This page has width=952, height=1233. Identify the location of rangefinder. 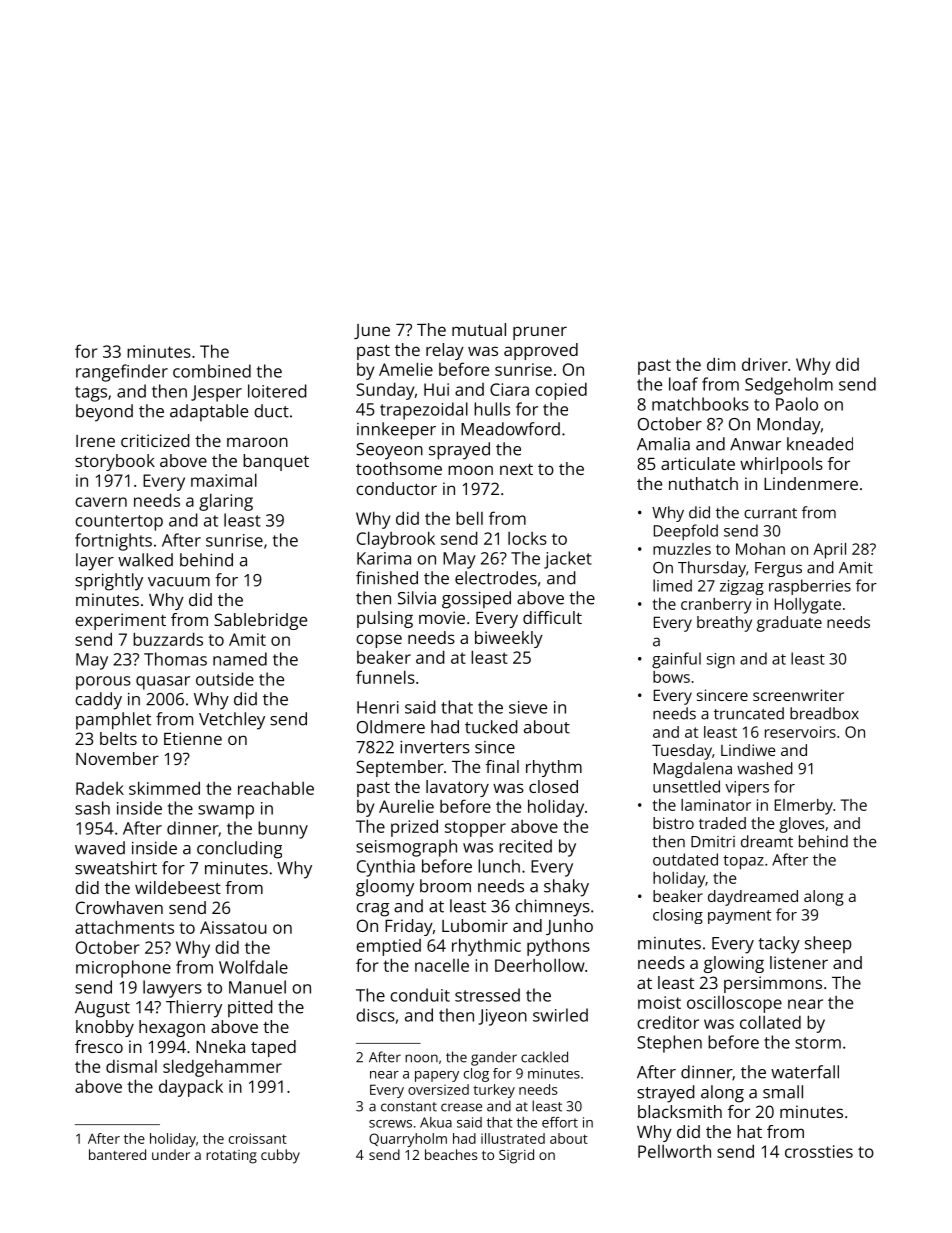
(122, 373).
